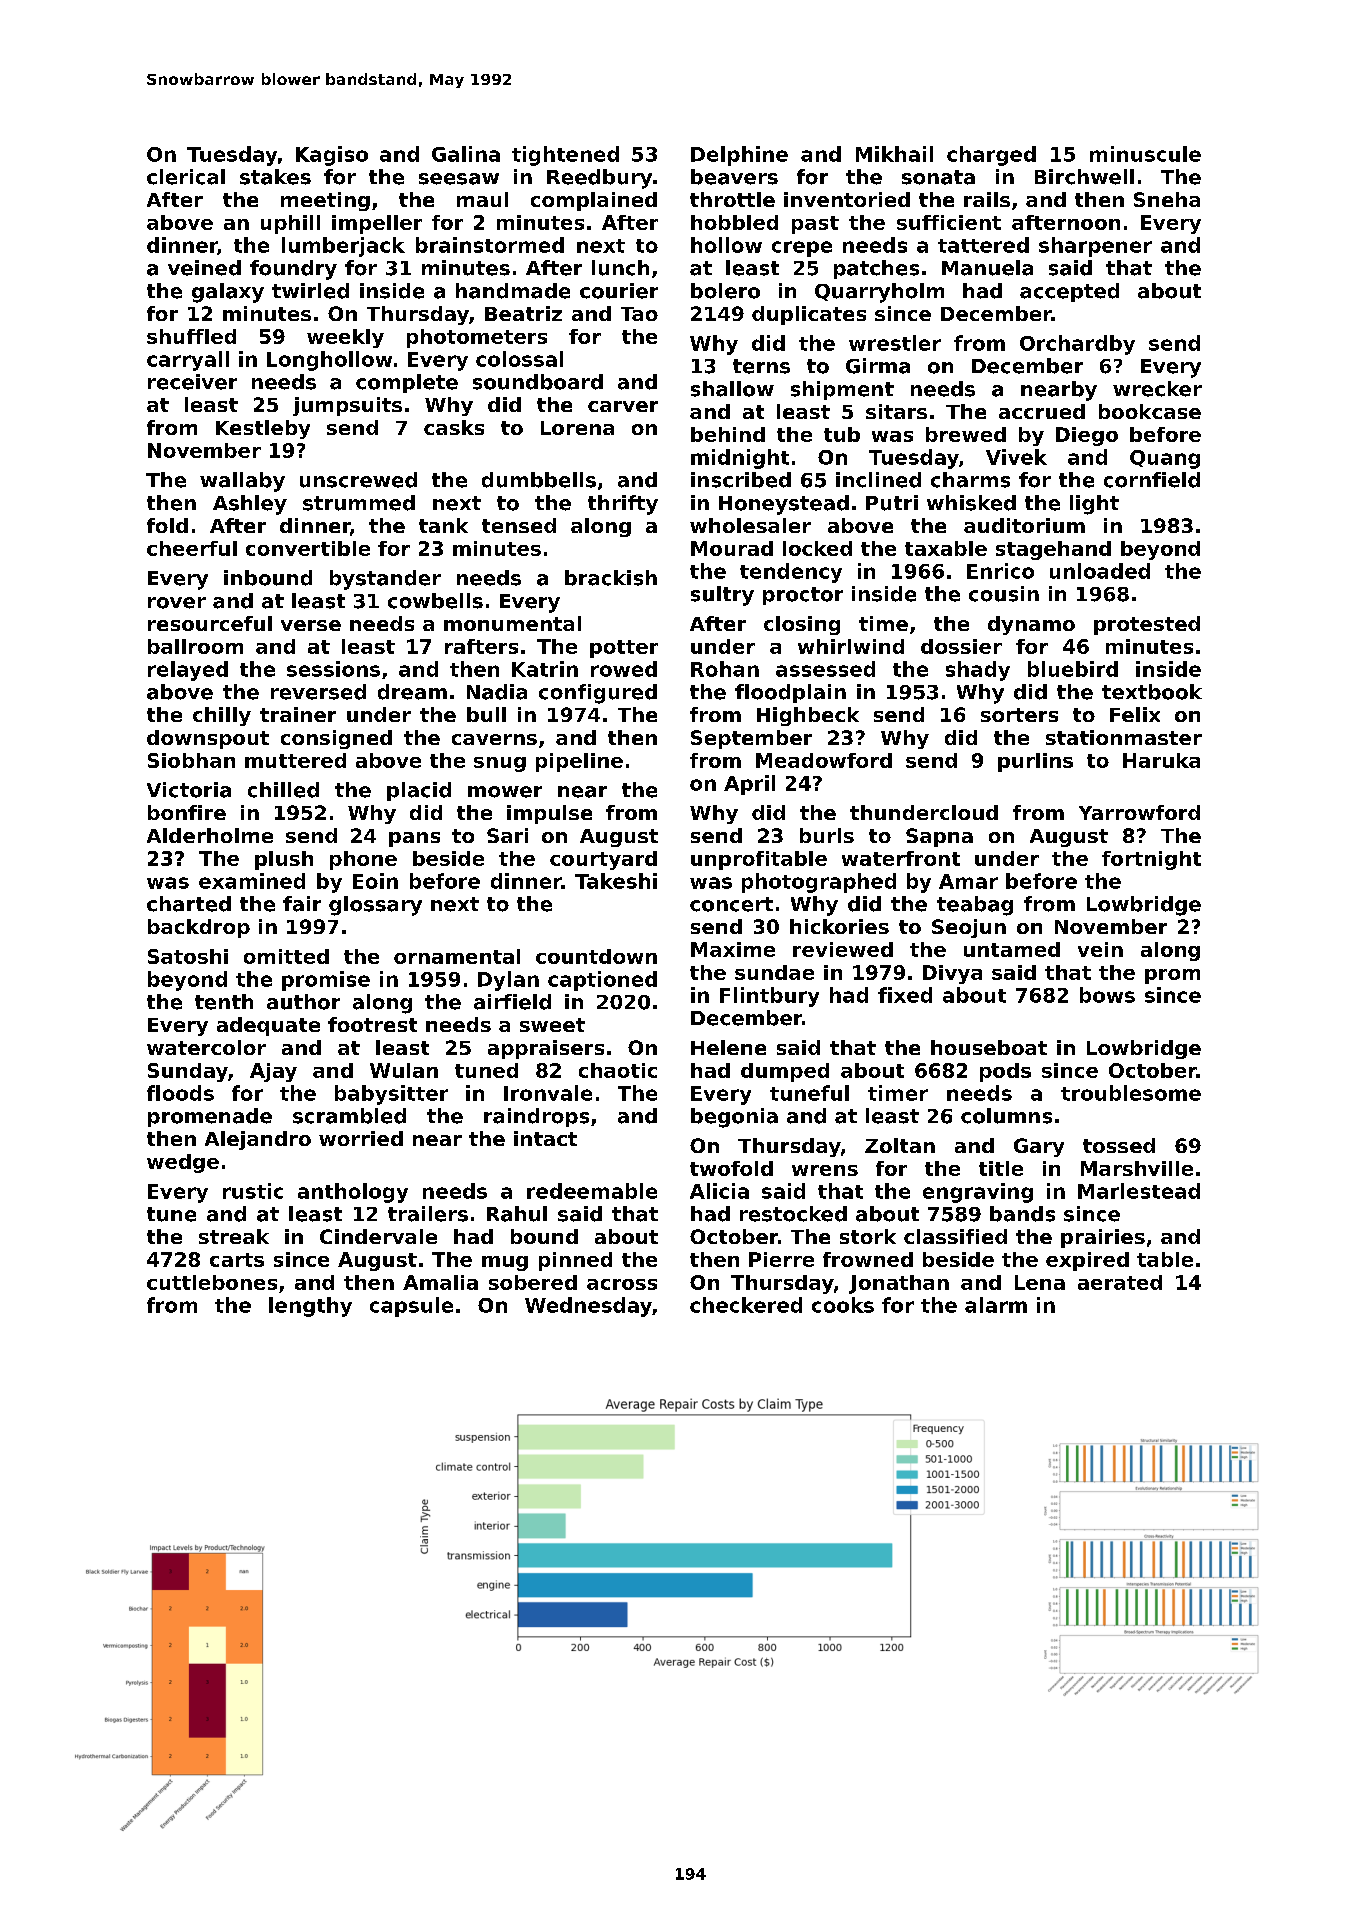  What do you see at coordinates (411, 1307) in the document?
I see `capsule` at bounding box center [411, 1307].
